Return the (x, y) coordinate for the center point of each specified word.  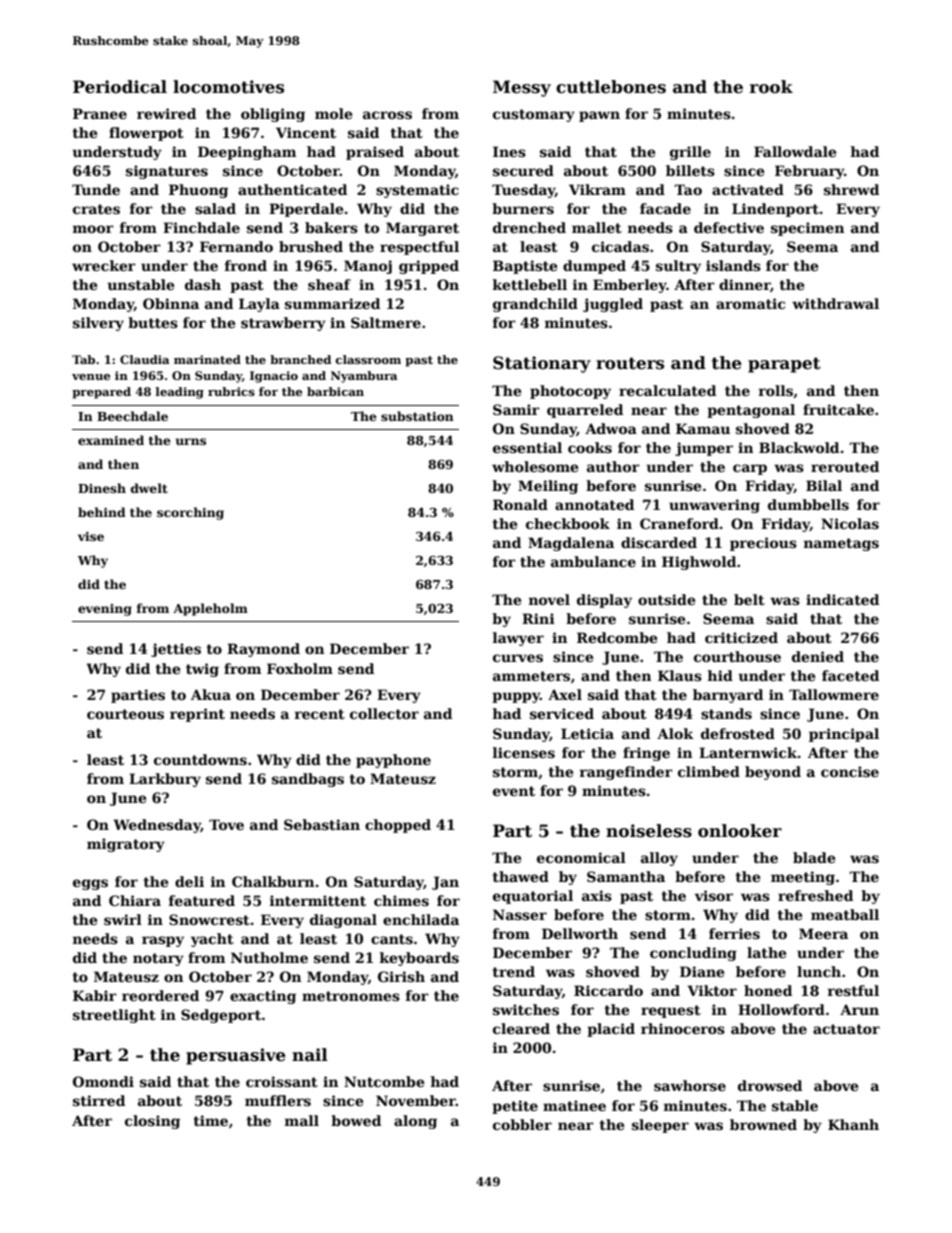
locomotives (228, 87)
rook (771, 87)
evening (105, 610)
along (415, 1122)
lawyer (518, 639)
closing (152, 1122)
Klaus (680, 675)
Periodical (120, 87)
